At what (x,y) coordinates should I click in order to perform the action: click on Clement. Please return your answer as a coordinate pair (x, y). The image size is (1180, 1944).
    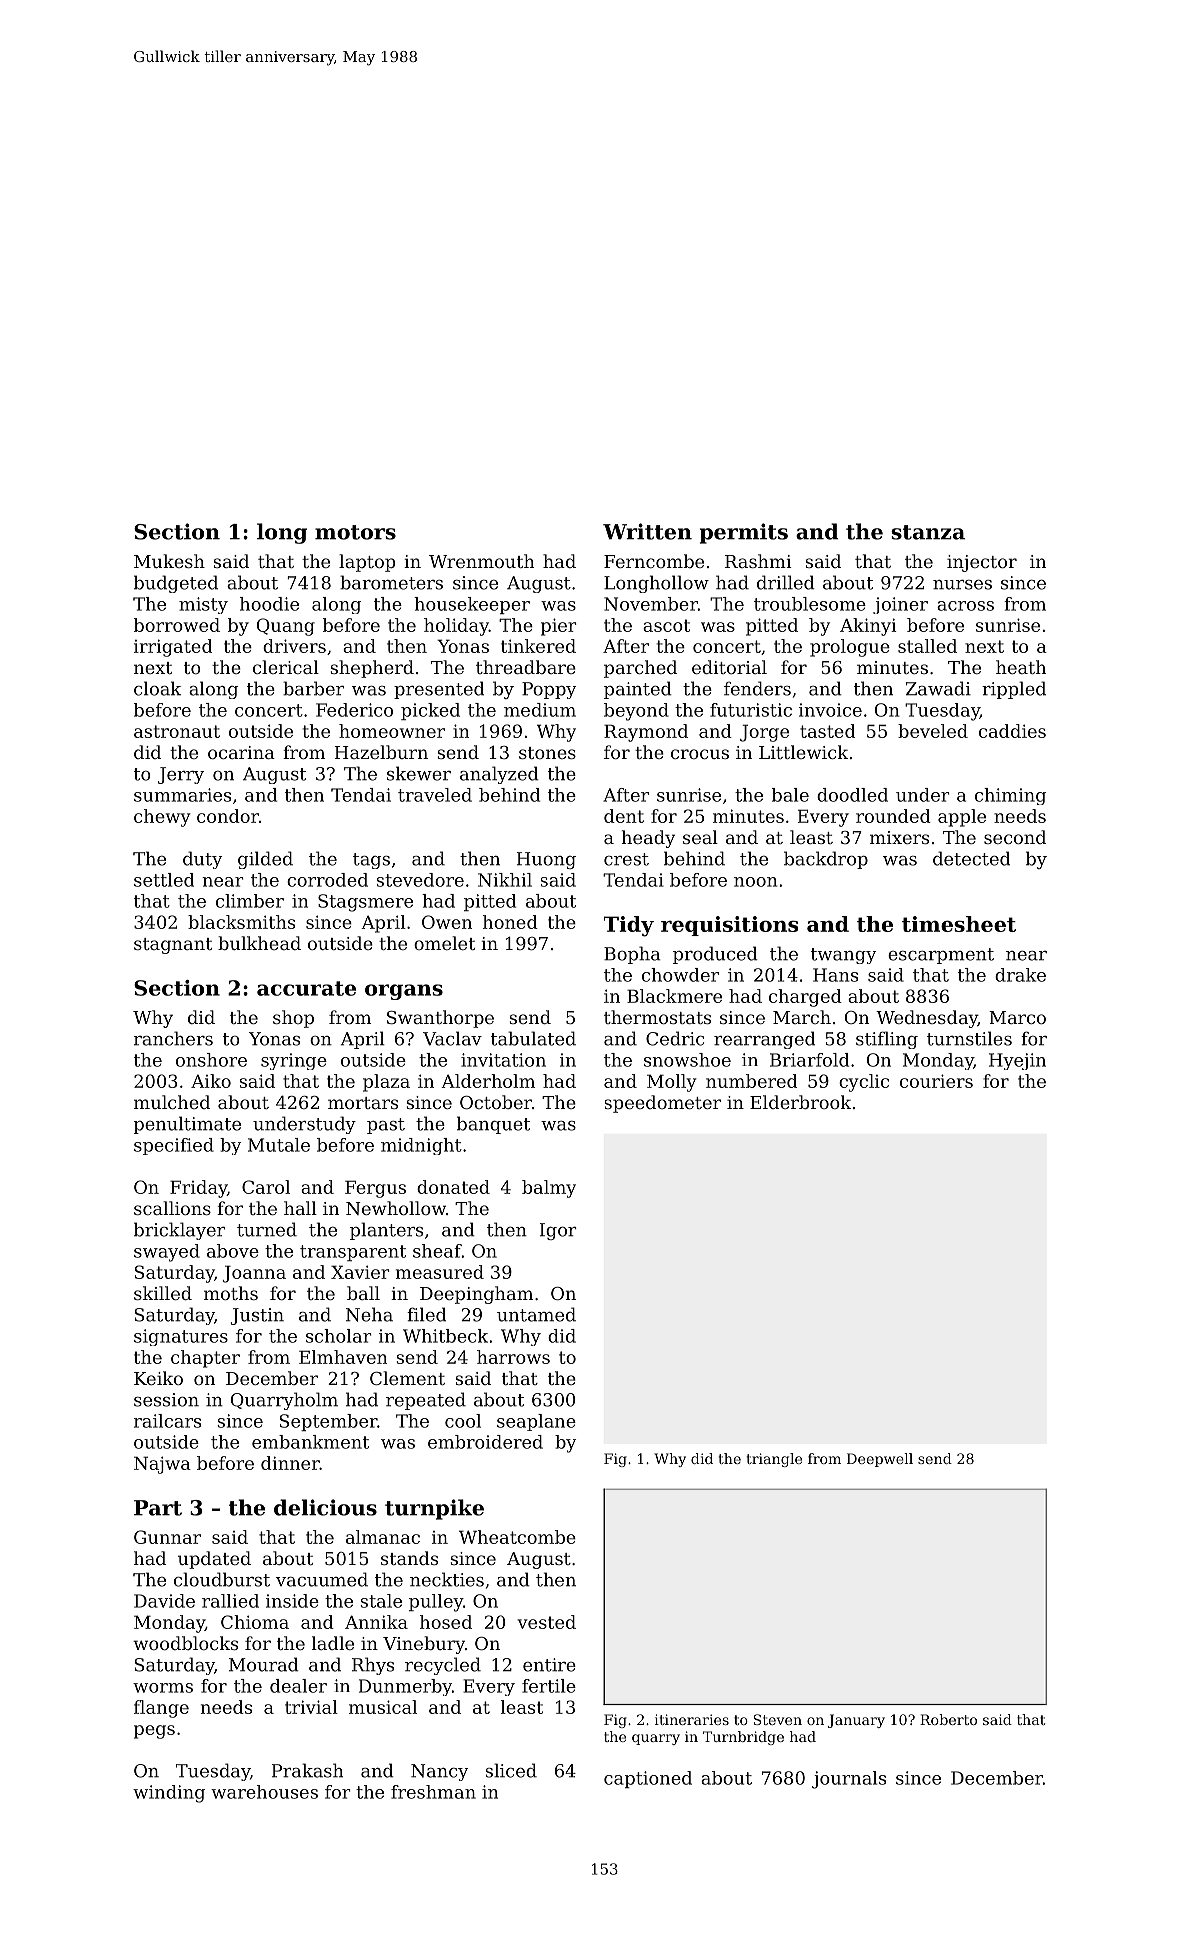
    Looking at the image, I should click on (407, 1378).
